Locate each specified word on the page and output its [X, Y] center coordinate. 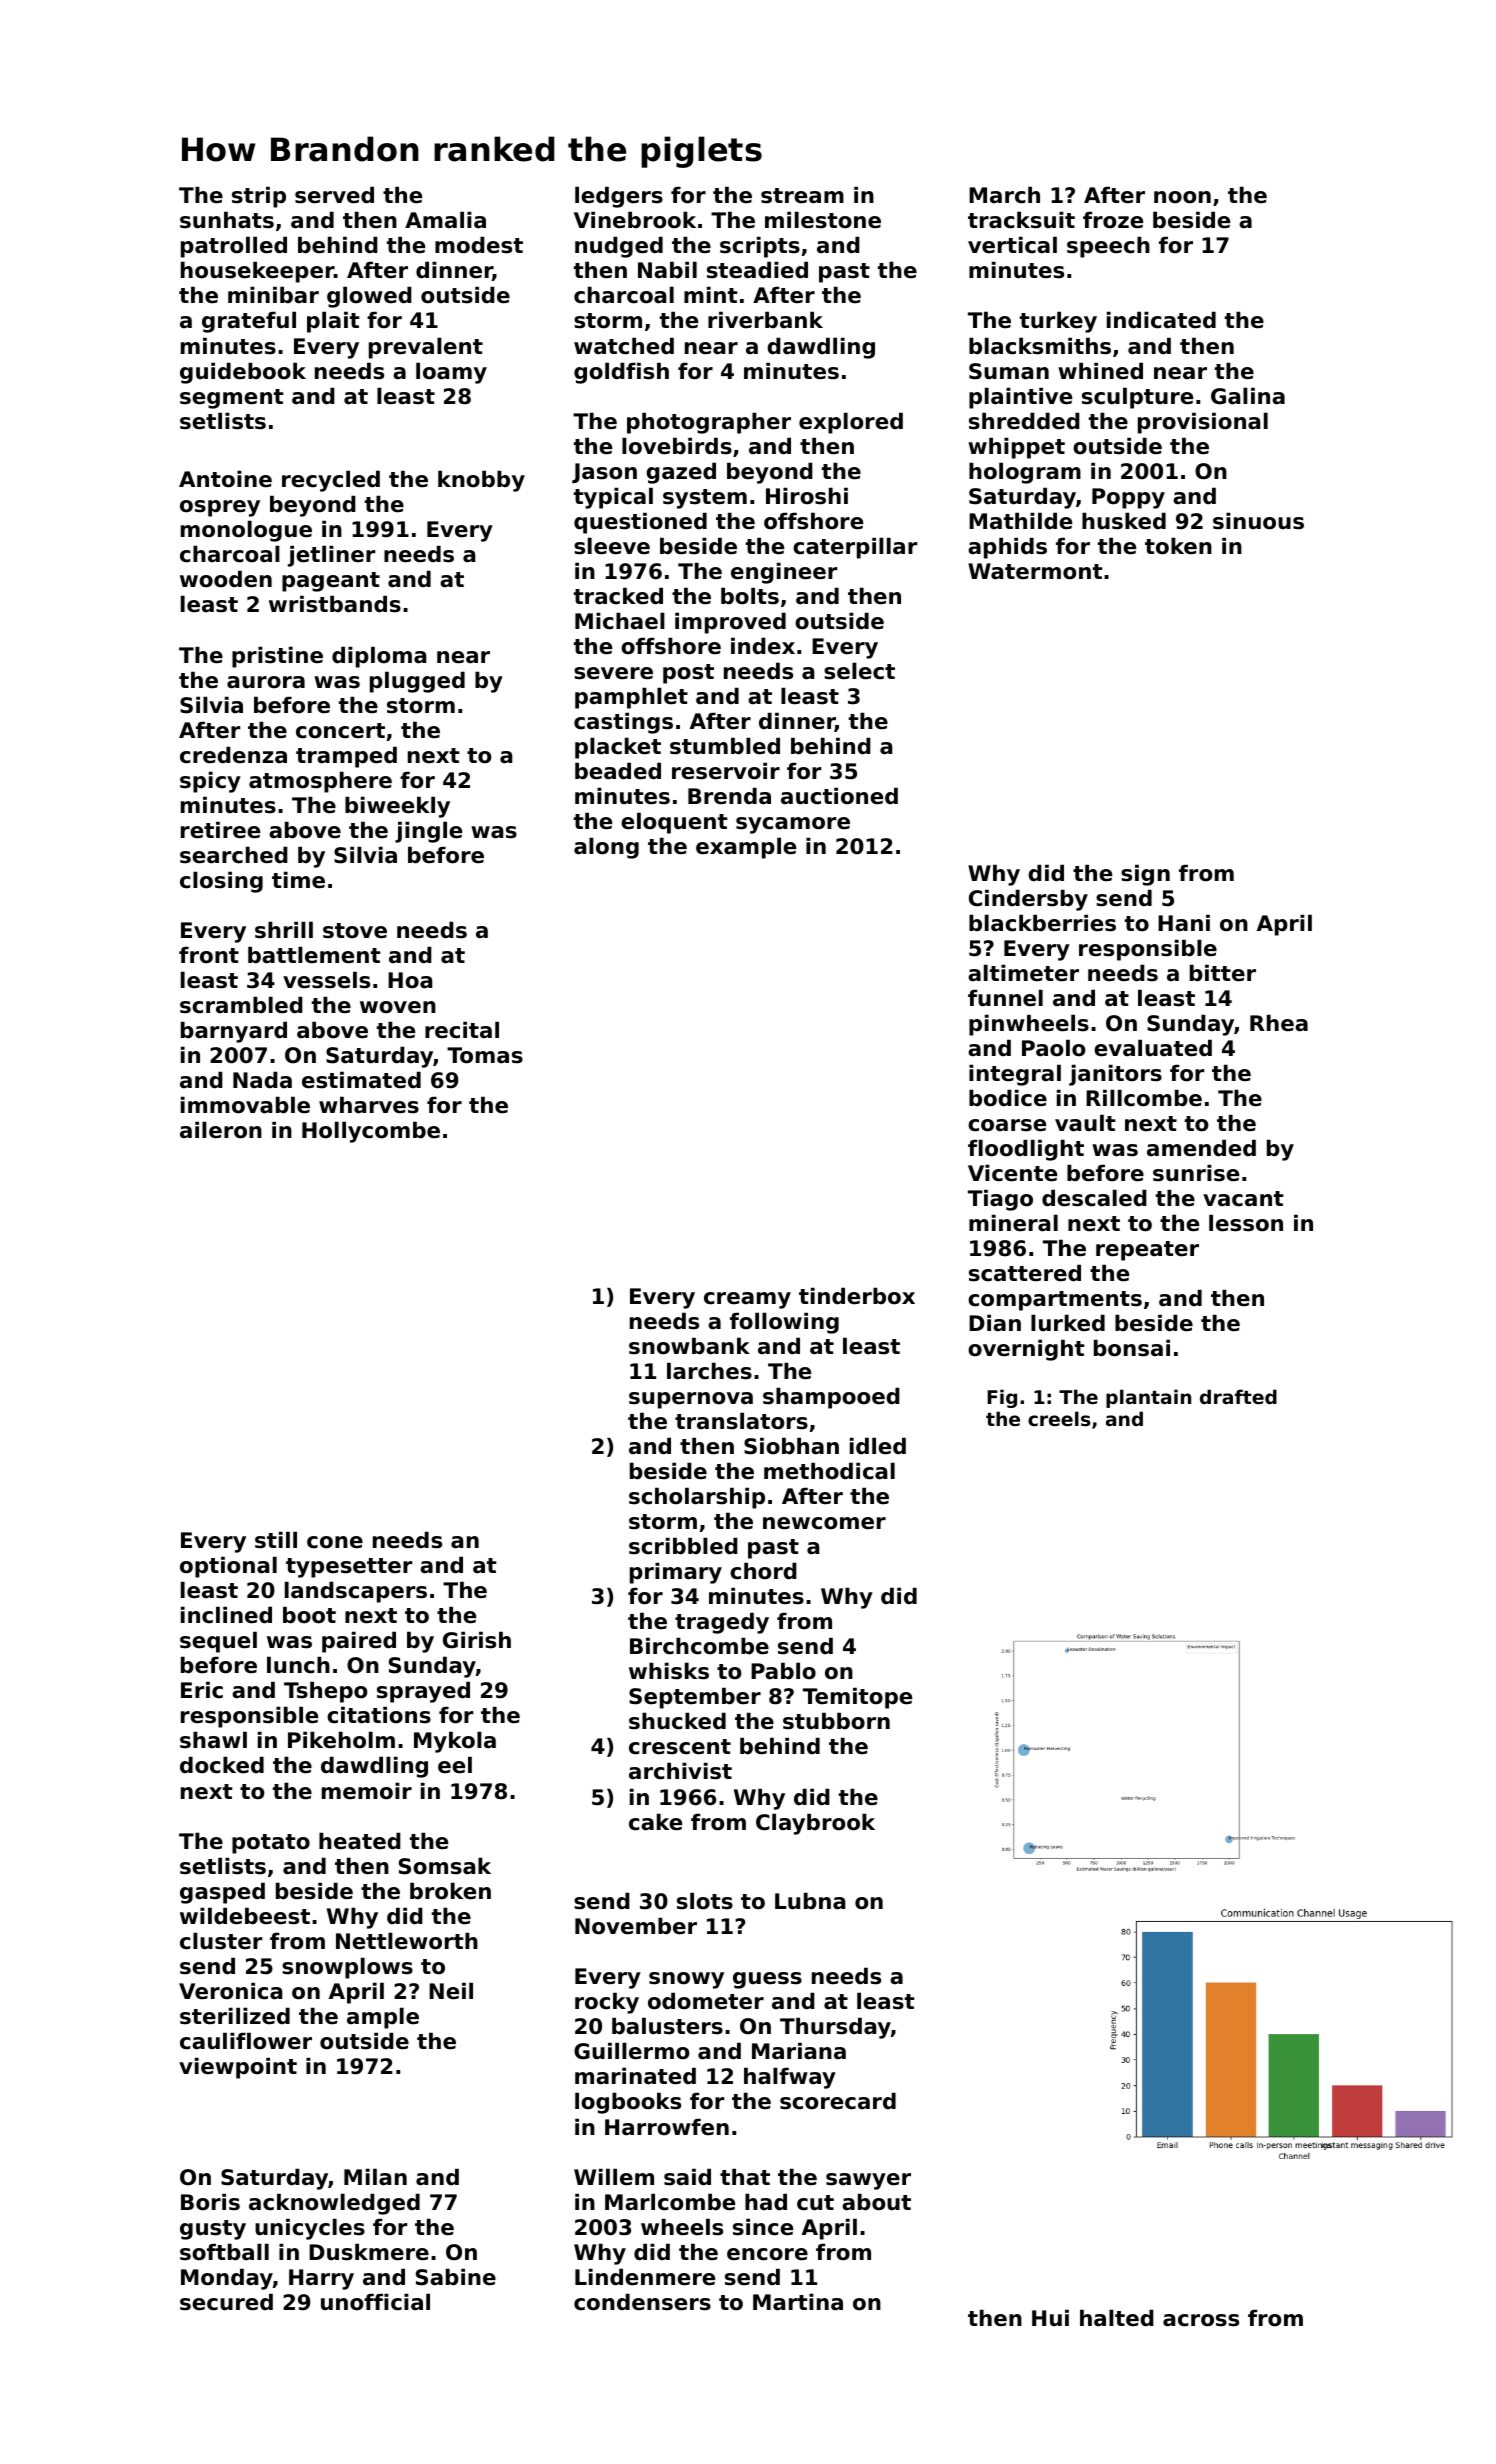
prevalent [426, 348]
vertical [1012, 245]
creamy [747, 1300]
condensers [642, 2302]
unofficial [375, 2302]
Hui [1050, 2318]
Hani [1184, 923]
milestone [823, 220]
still [276, 1540]
